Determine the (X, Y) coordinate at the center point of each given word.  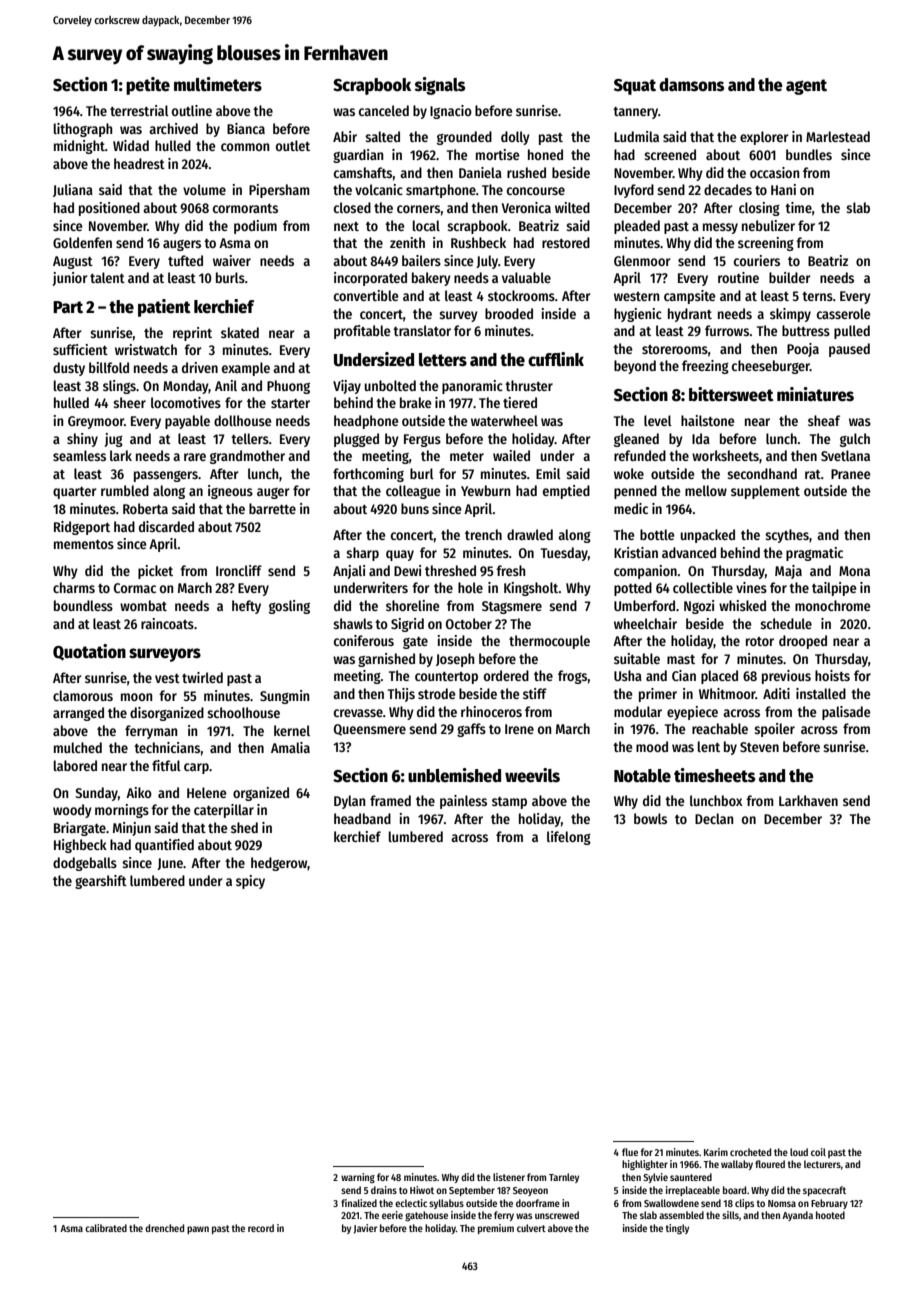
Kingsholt (531, 589)
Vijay (347, 387)
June (170, 864)
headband (362, 818)
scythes (787, 536)
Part (68, 307)
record (261, 1228)
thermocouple (549, 642)
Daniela (480, 172)
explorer (764, 138)
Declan (714, 818)
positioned (109, 209)
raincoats (167, 623)
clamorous (83, 695)
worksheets (725, 455)
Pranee (851, 474)
